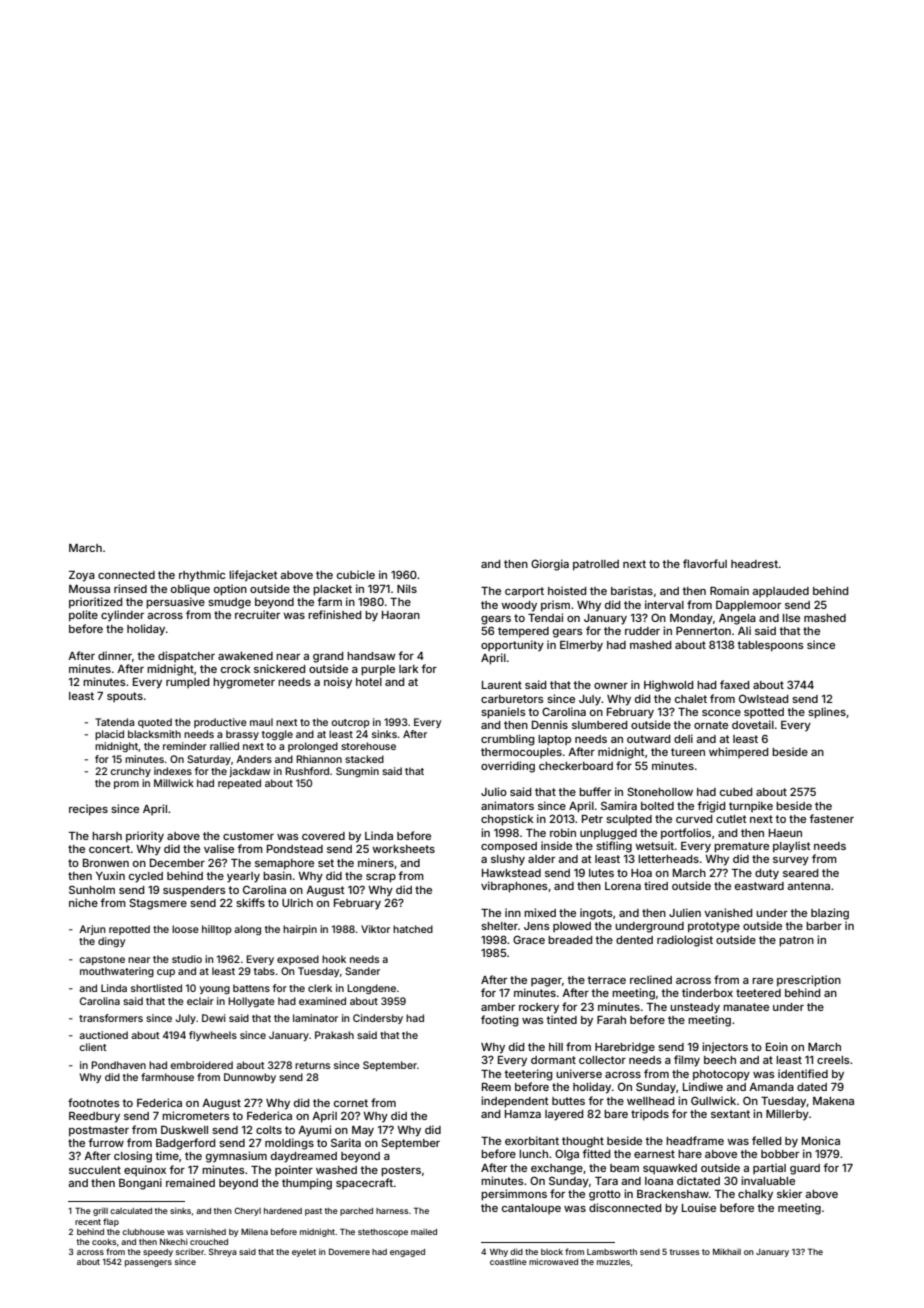 The height and width of the page is (1308, 924). Describe the element at coordinates (111, 1018) in the page. I see `transformers` at that location.
